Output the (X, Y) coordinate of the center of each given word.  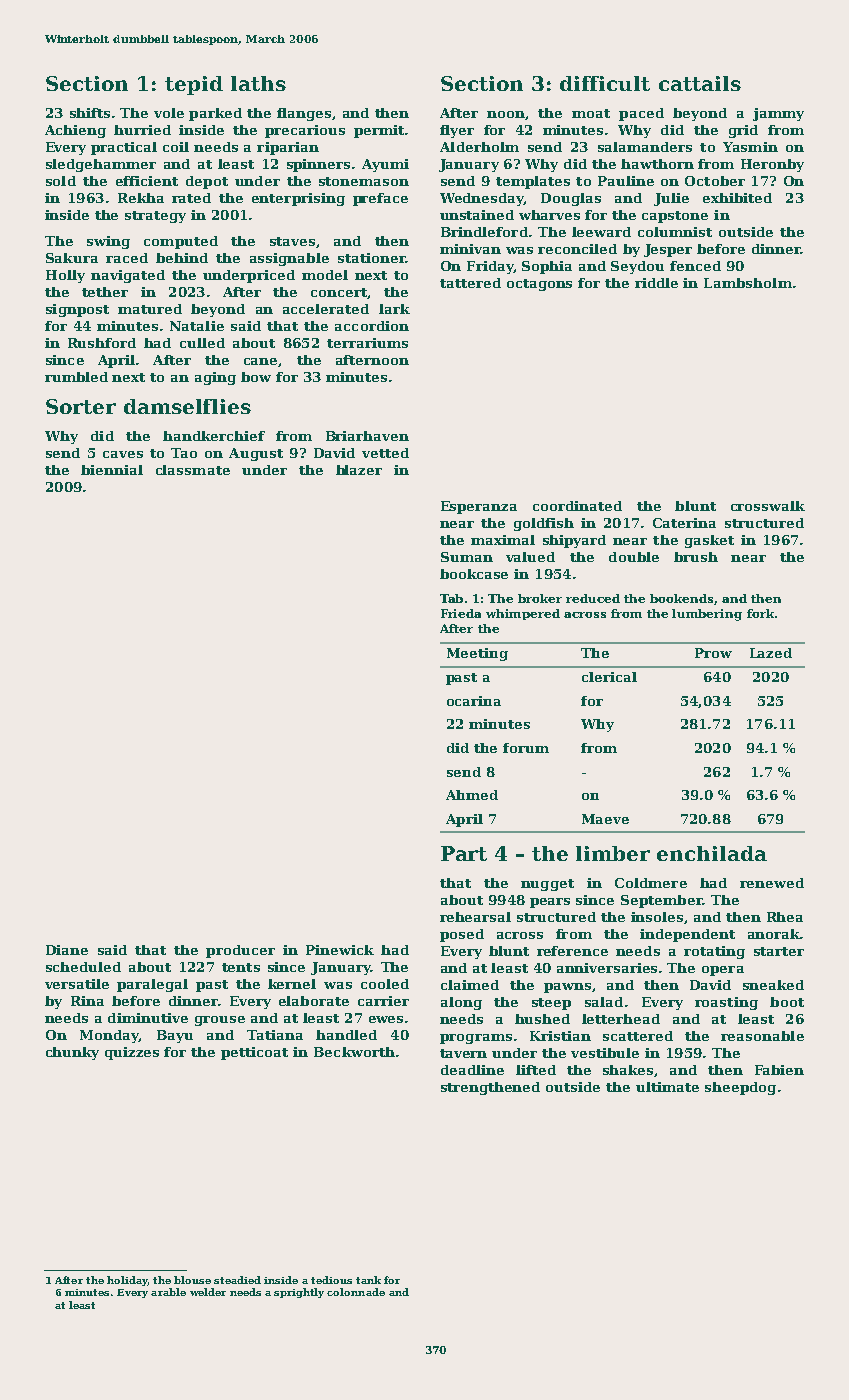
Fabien (779, 1070)
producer (240, 951)
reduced (593, 598)
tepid (194, 85)
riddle (656, 283)
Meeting (477, 654)
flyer (457, 131)
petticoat (254, 1053)
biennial (112, 470)
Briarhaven (367, 436)
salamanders (645, 147)
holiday (127, 1281)
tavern (463, 1053)
